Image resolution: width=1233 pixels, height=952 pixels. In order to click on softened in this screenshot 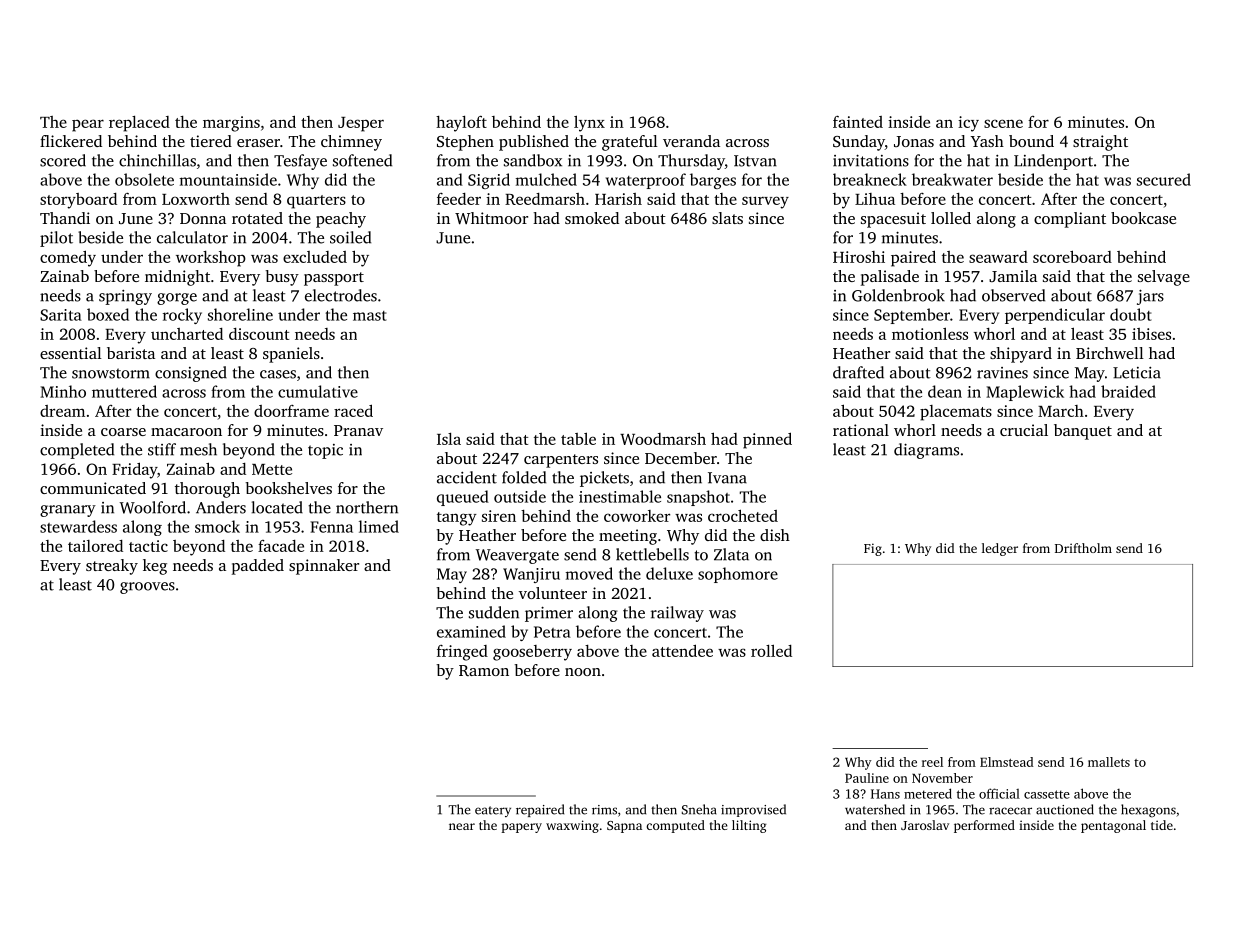, I will do `click(362, 160)`.
